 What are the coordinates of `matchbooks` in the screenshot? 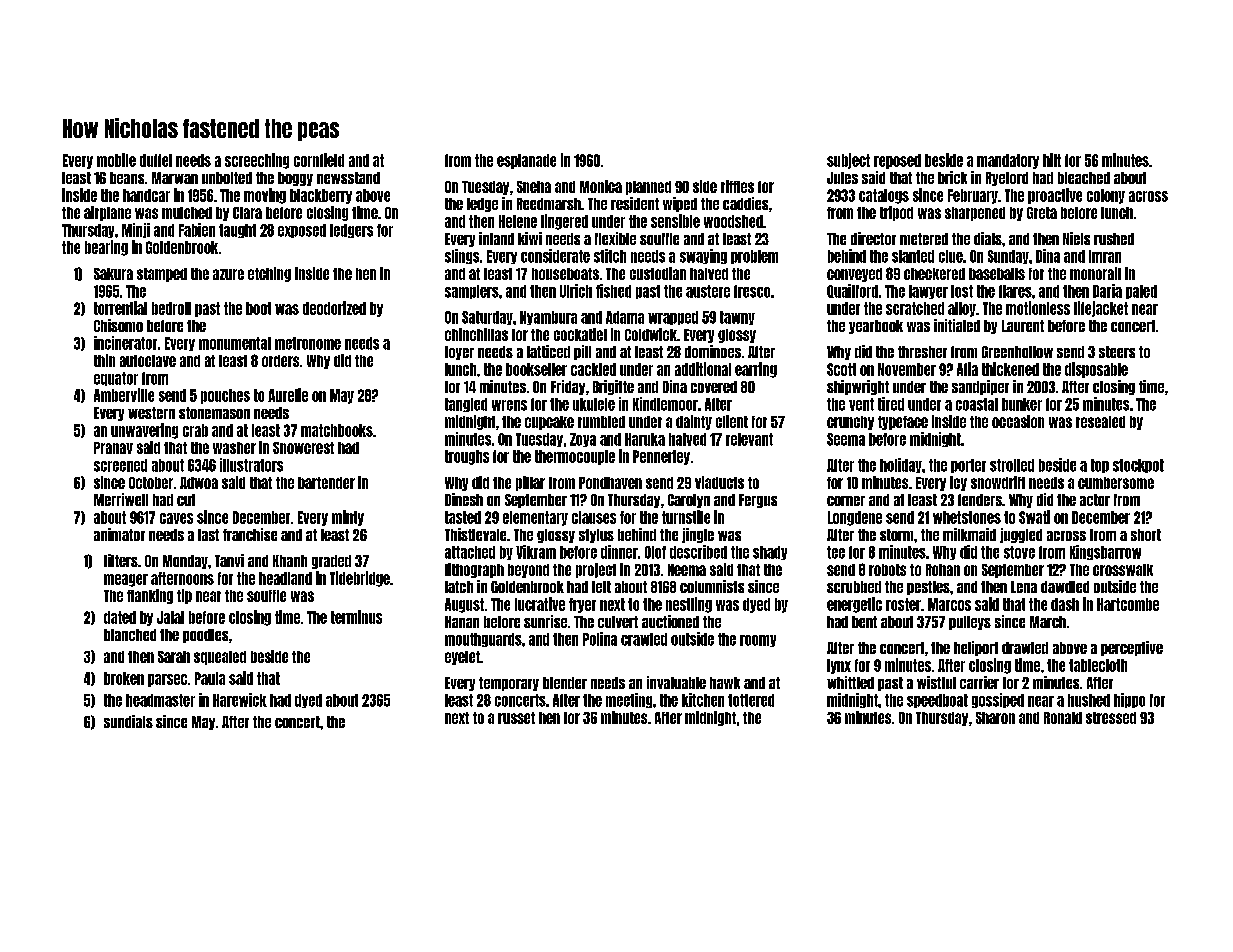 It's located at (337, 430).
